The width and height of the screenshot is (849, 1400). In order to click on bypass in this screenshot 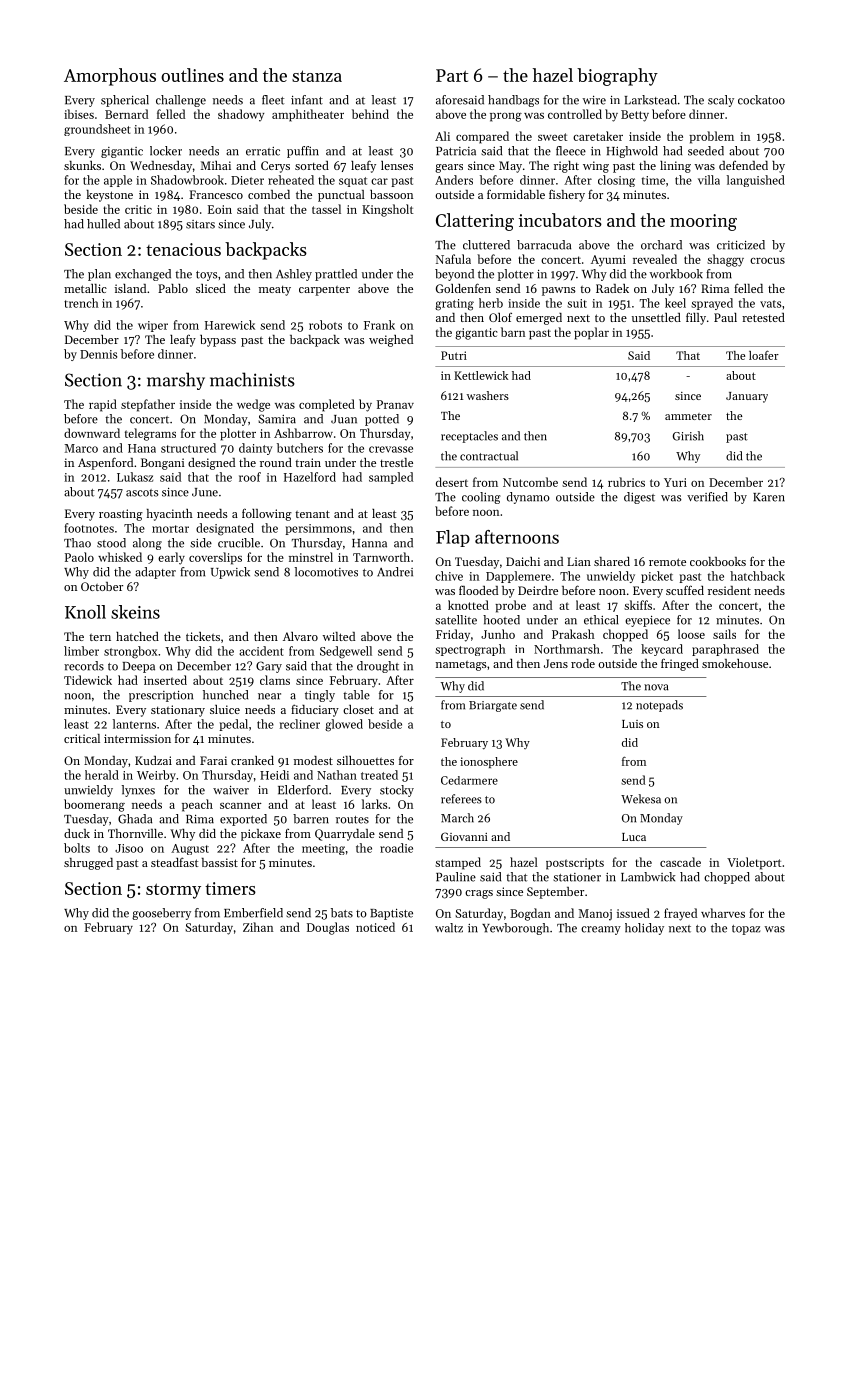, I will do `click(218, 341)`.
